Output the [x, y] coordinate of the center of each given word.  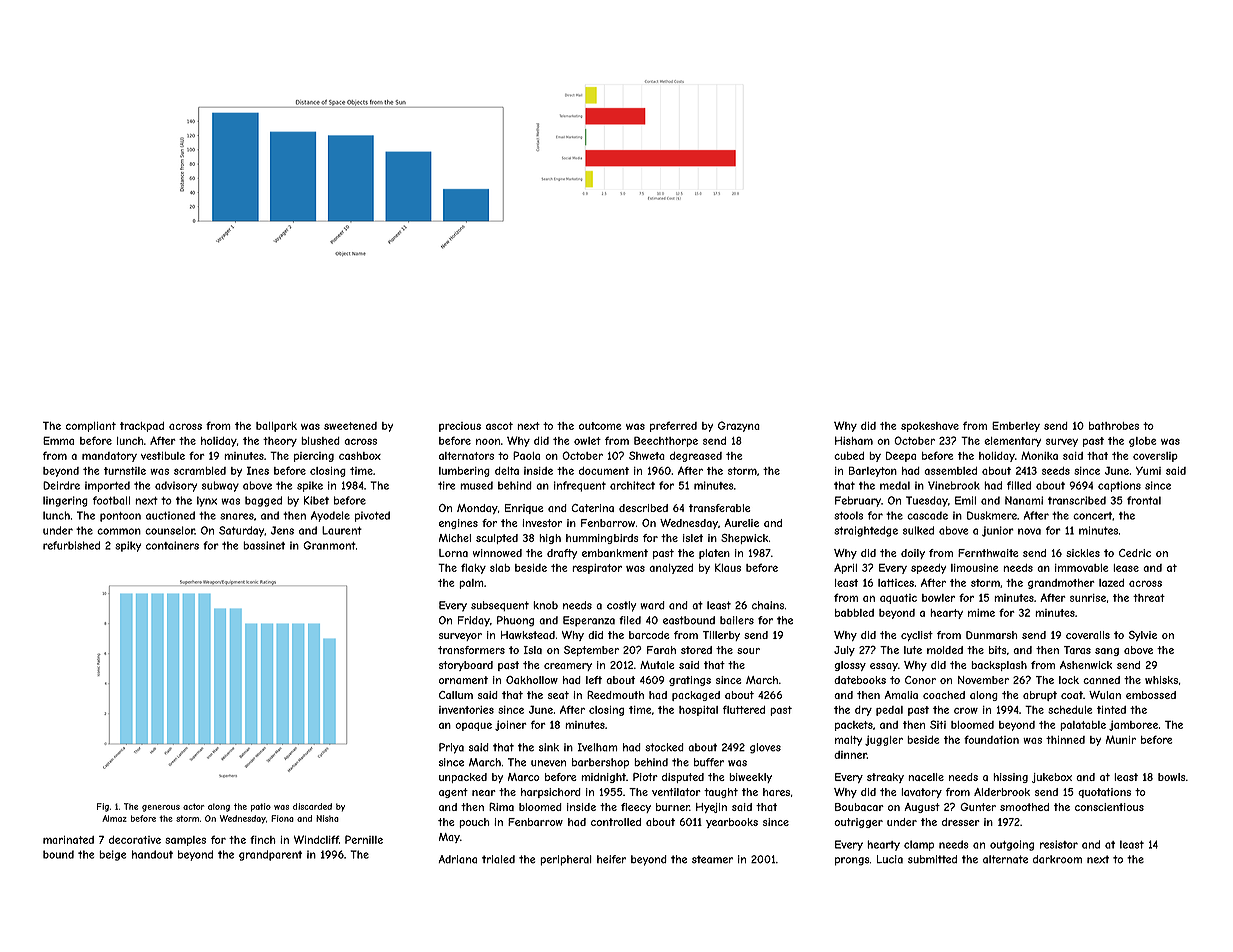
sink [549, 747]
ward [652, 605]
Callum [456, 695]
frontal [1144, 500]
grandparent [270, 855]
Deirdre [61, 485]
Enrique [524, 509]
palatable [1083, 726]
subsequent [500, 606]
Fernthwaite [988, 553]
